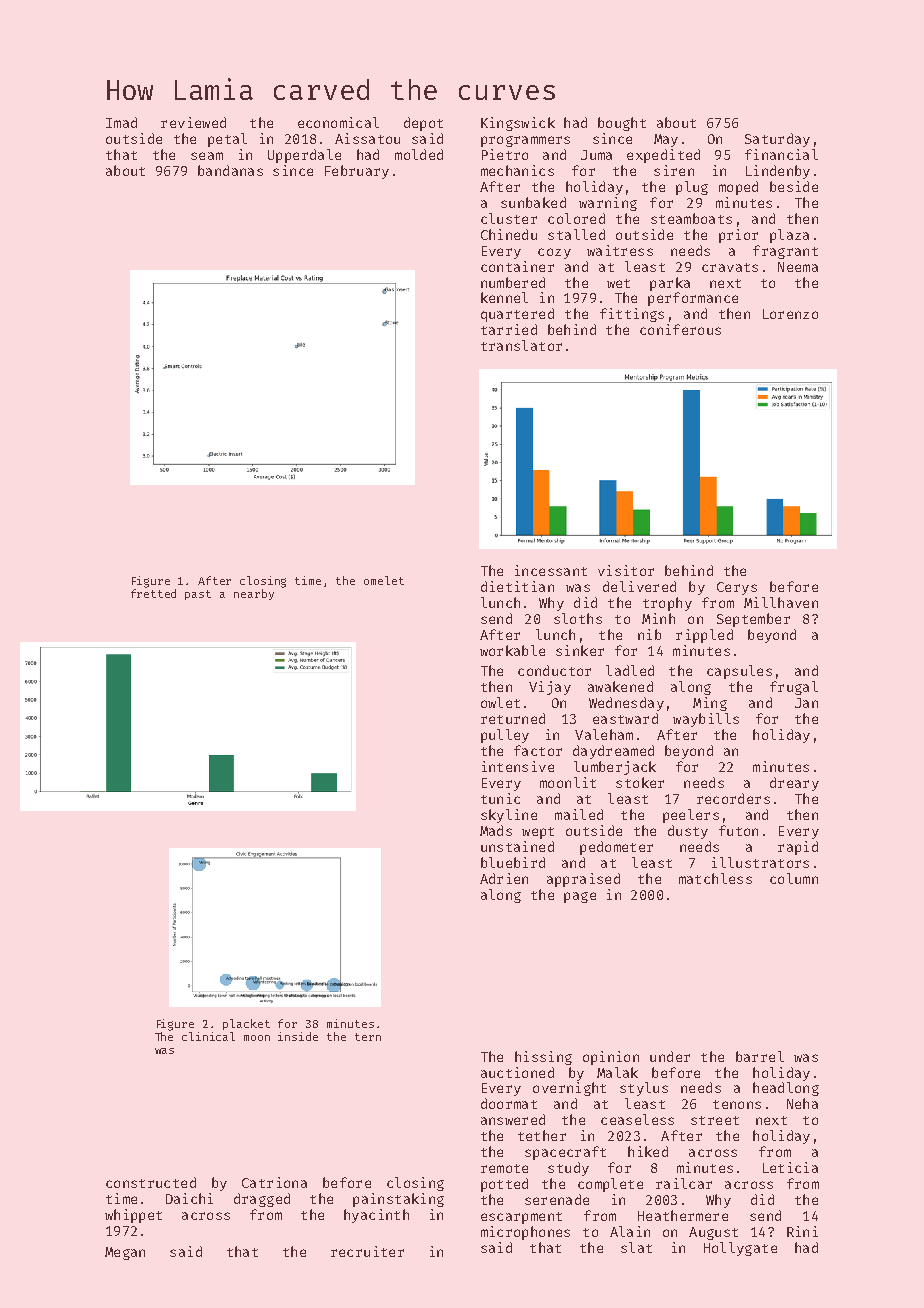 Image resolution: width=924 pixels, height=1308 pixels. I want to click on barrel, so click(760, 1056).
